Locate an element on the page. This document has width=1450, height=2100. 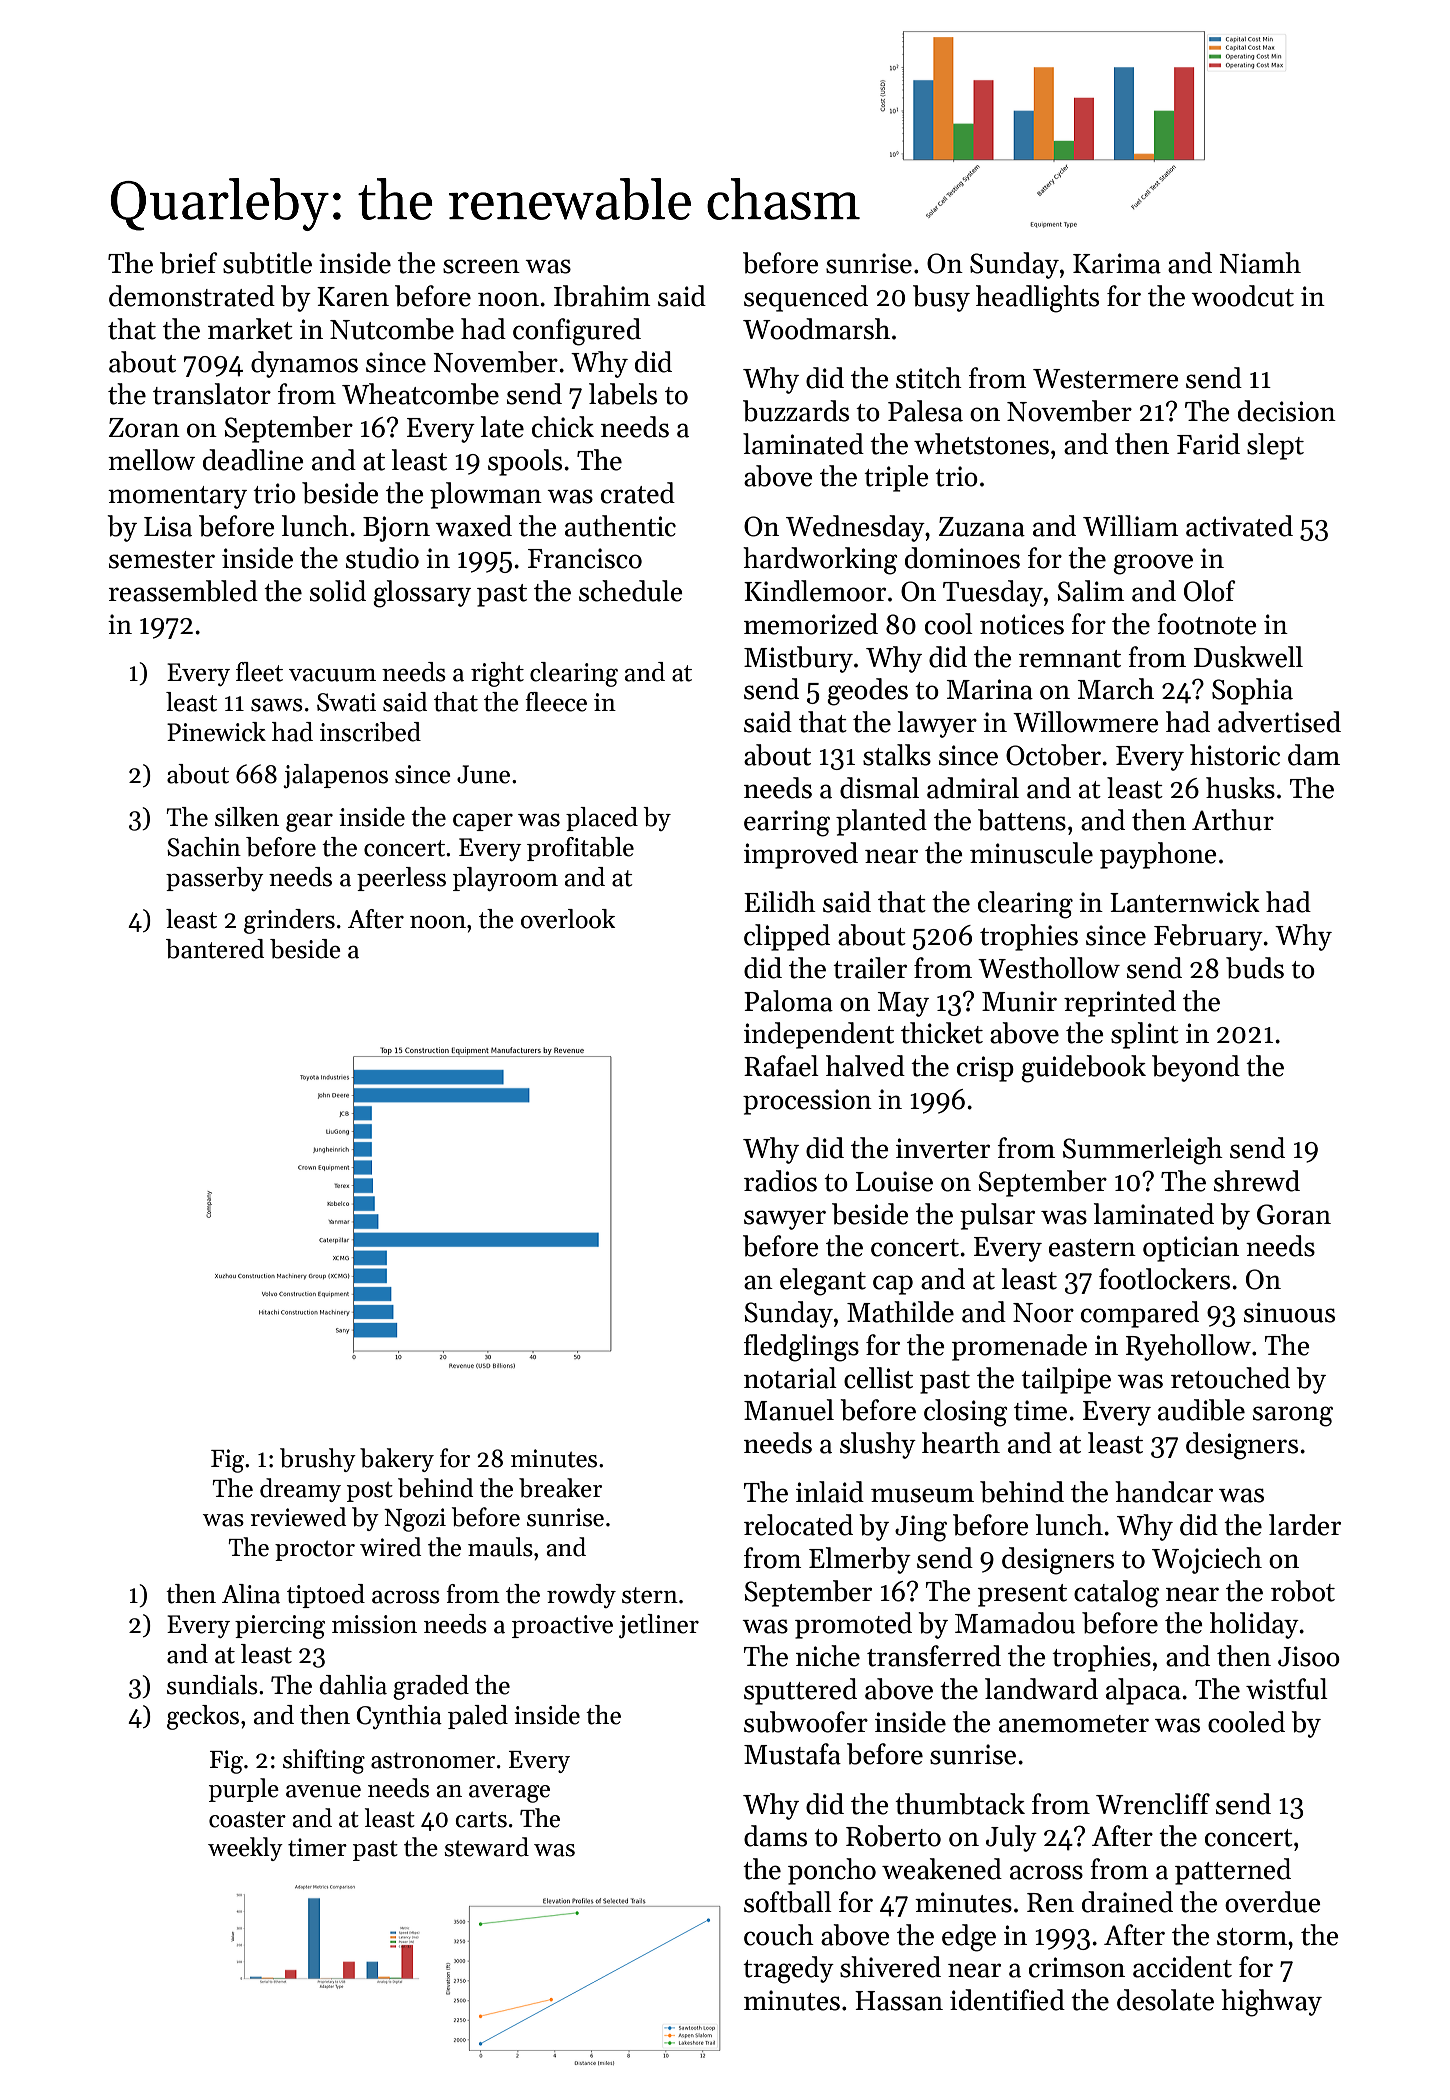
activated is located at coordinates (1239, 526).
